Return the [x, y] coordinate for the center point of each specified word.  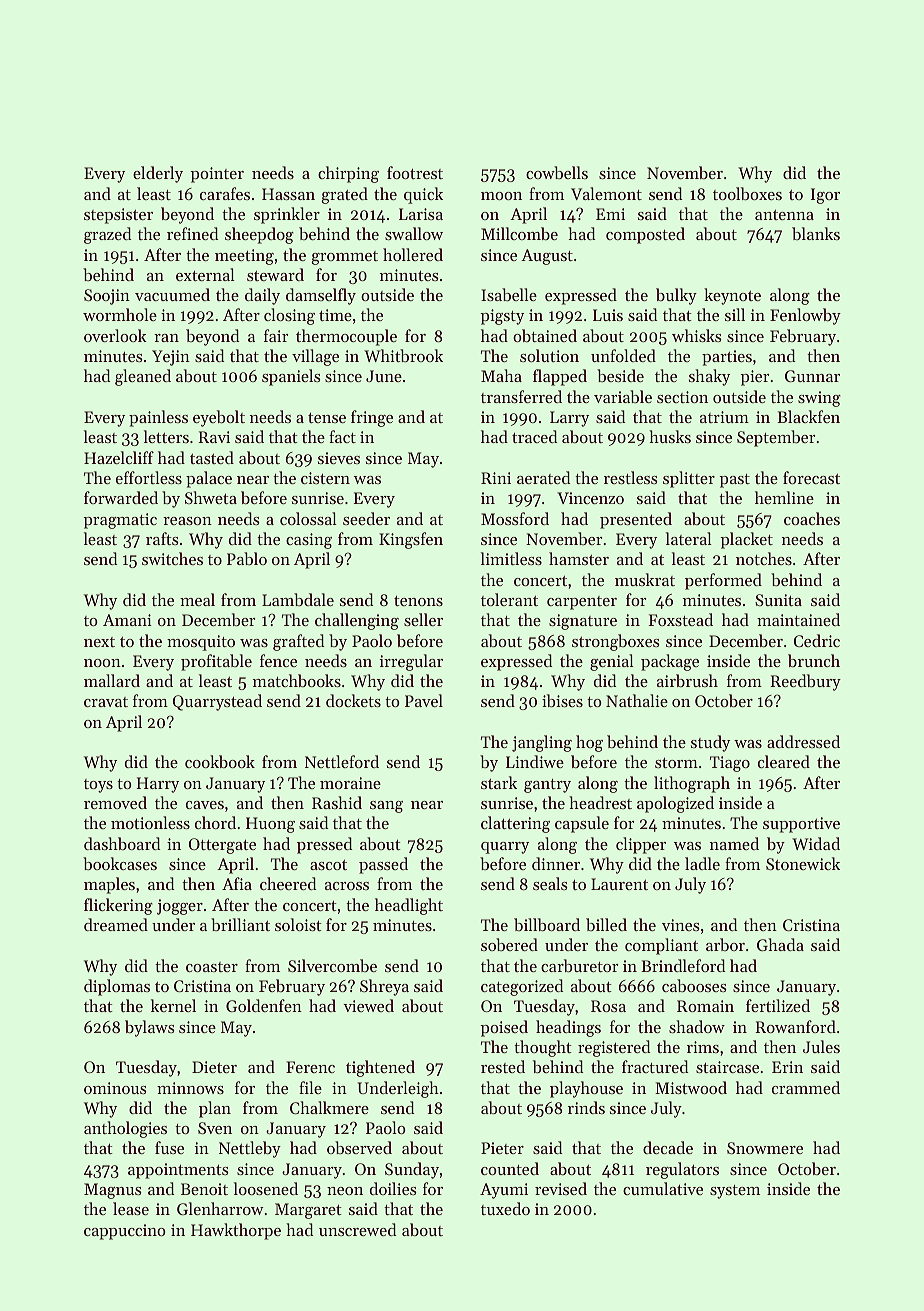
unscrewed [357, 1229]
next [99, 642]
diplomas [117, 987]
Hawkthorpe [236, 1231]
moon [501, 196]
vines [681, 925]
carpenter [582, 603]
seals [550, 883]
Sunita [778, 600]
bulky [676, 296]
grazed [107, 235]
